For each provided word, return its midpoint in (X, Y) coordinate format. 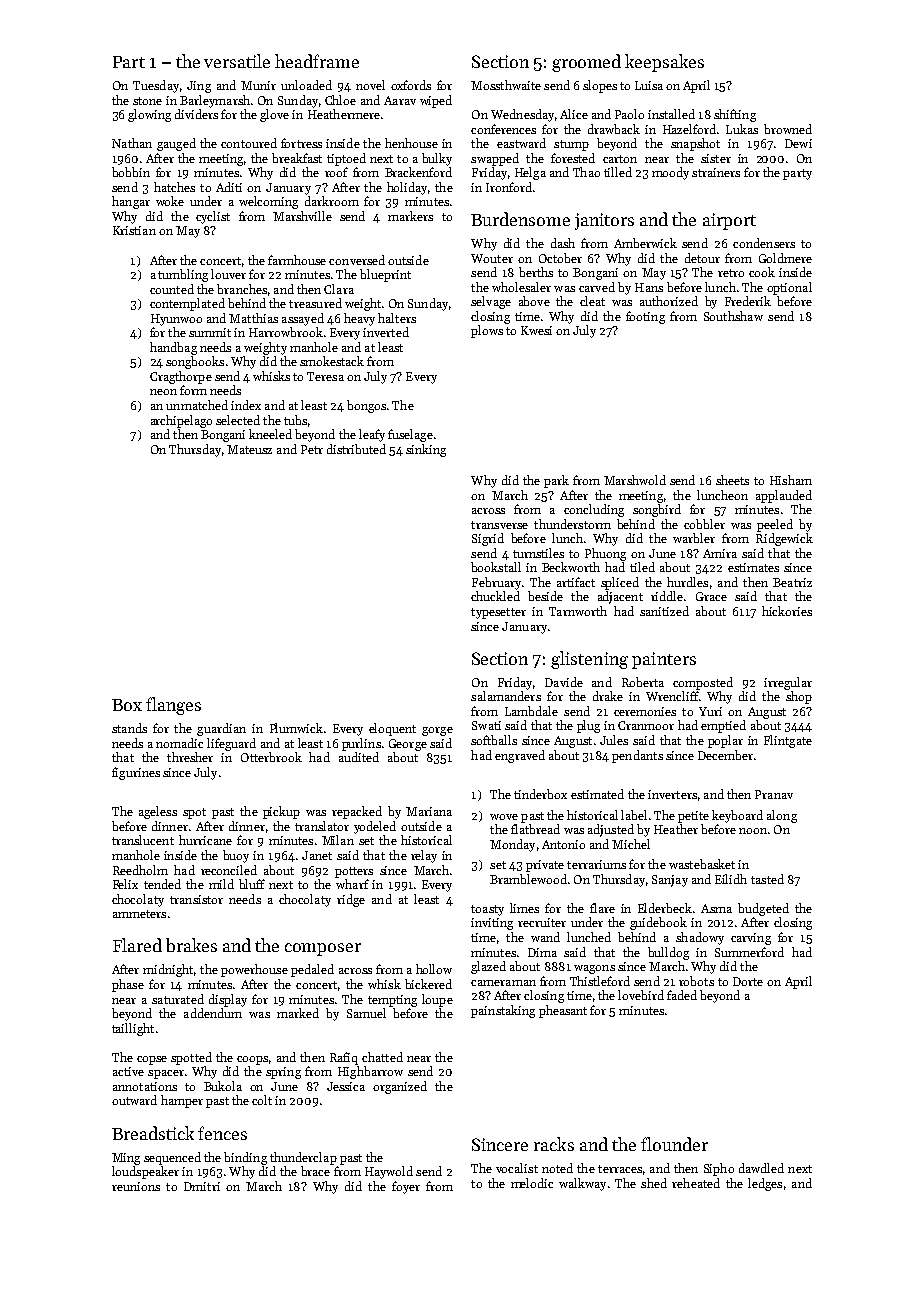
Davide (564, 682)
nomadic (179, 743)
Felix (125, 884)
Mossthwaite (506, 85)
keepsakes (664, 63)
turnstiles (538, 553)
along (782, 816)
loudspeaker (145, 1172)
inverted (386, 332)
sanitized (664, 611)
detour (702, 258)
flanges (173, 706)
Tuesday (156, 86)
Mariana (429, 811)
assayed (303, 319)
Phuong (605, 554)
